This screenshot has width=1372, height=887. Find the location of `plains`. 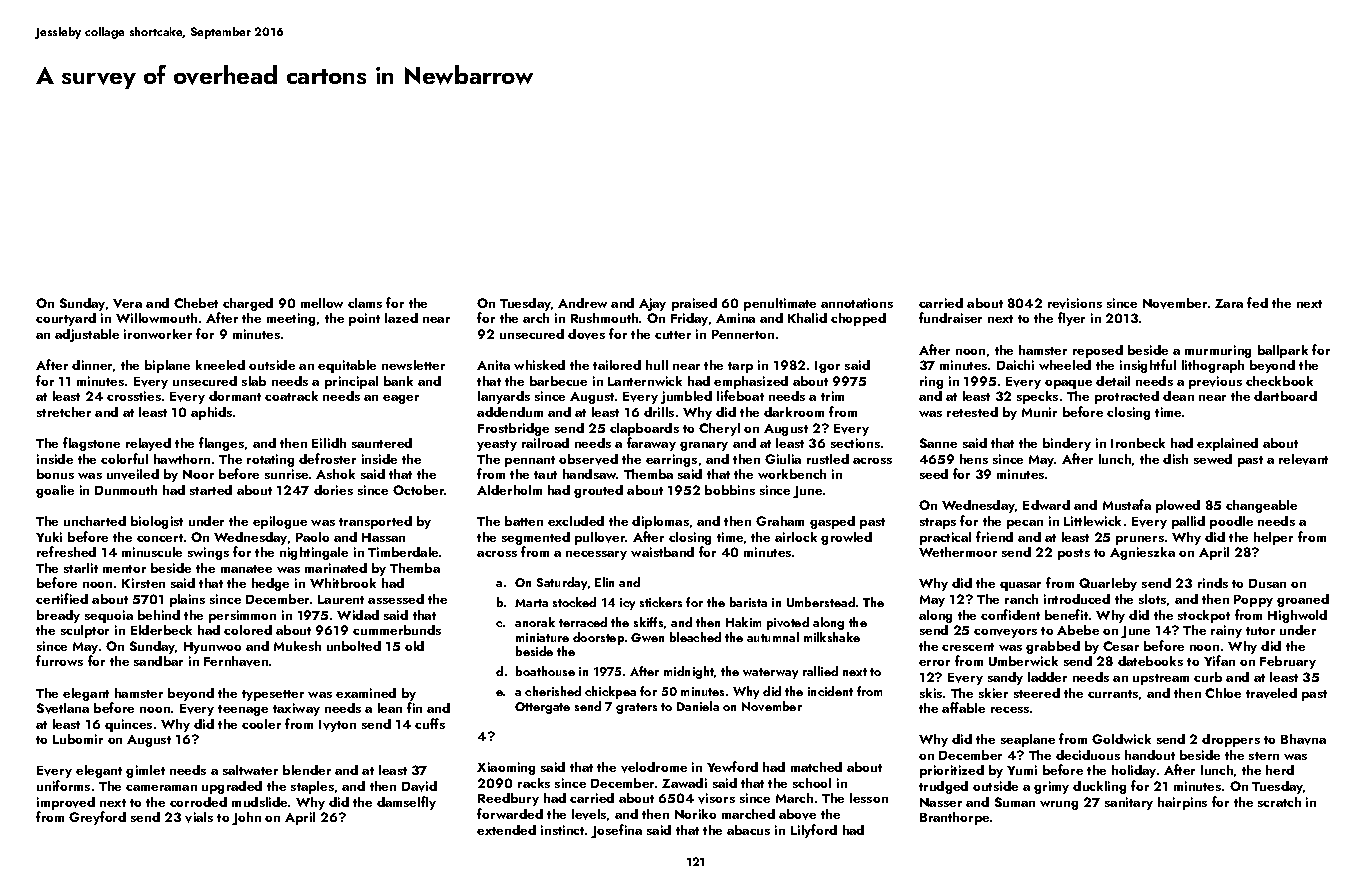

plains is located at coordinates (187, 600).
